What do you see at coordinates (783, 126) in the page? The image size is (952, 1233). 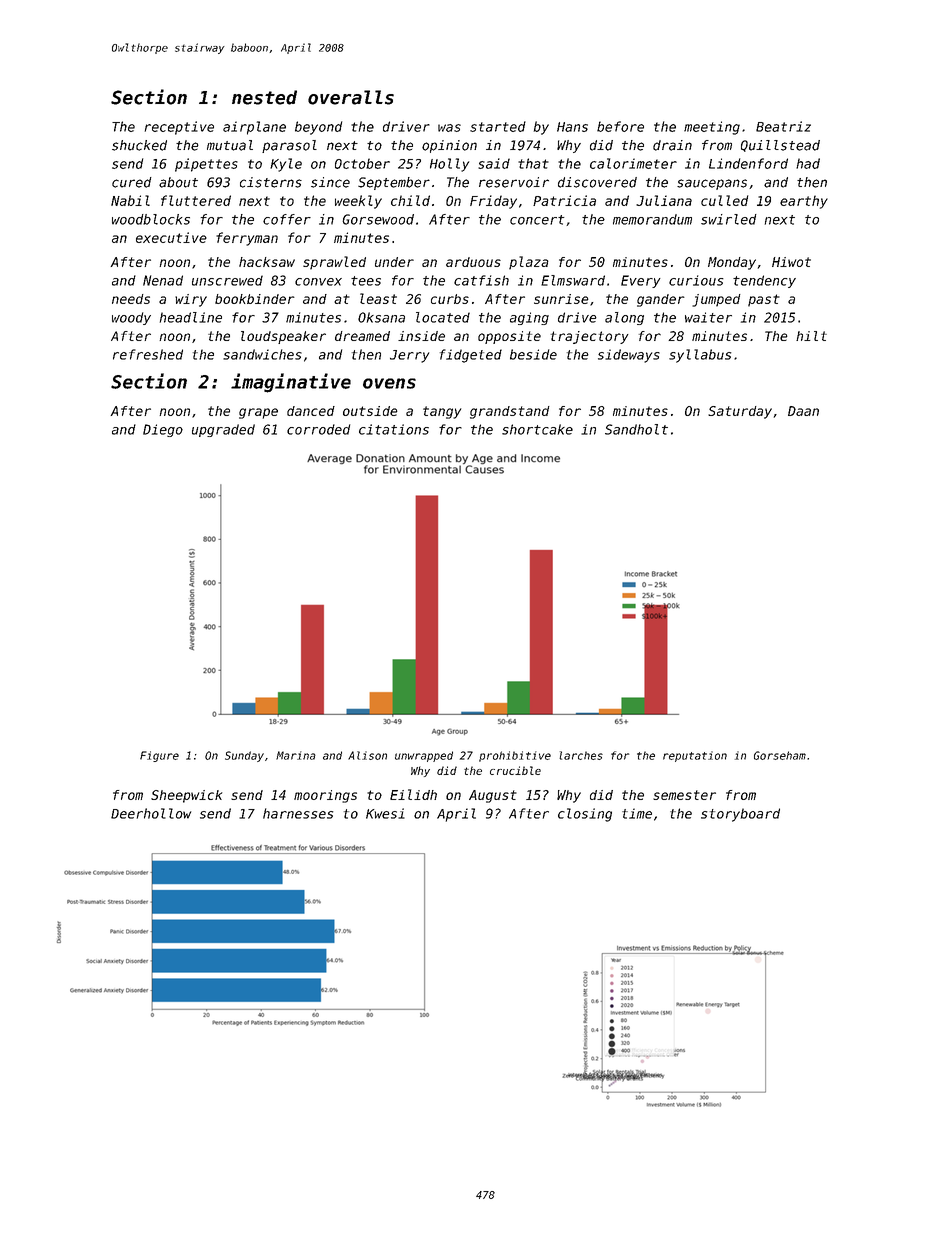 I see `Beatriz` at bounding box center [783, 126].
